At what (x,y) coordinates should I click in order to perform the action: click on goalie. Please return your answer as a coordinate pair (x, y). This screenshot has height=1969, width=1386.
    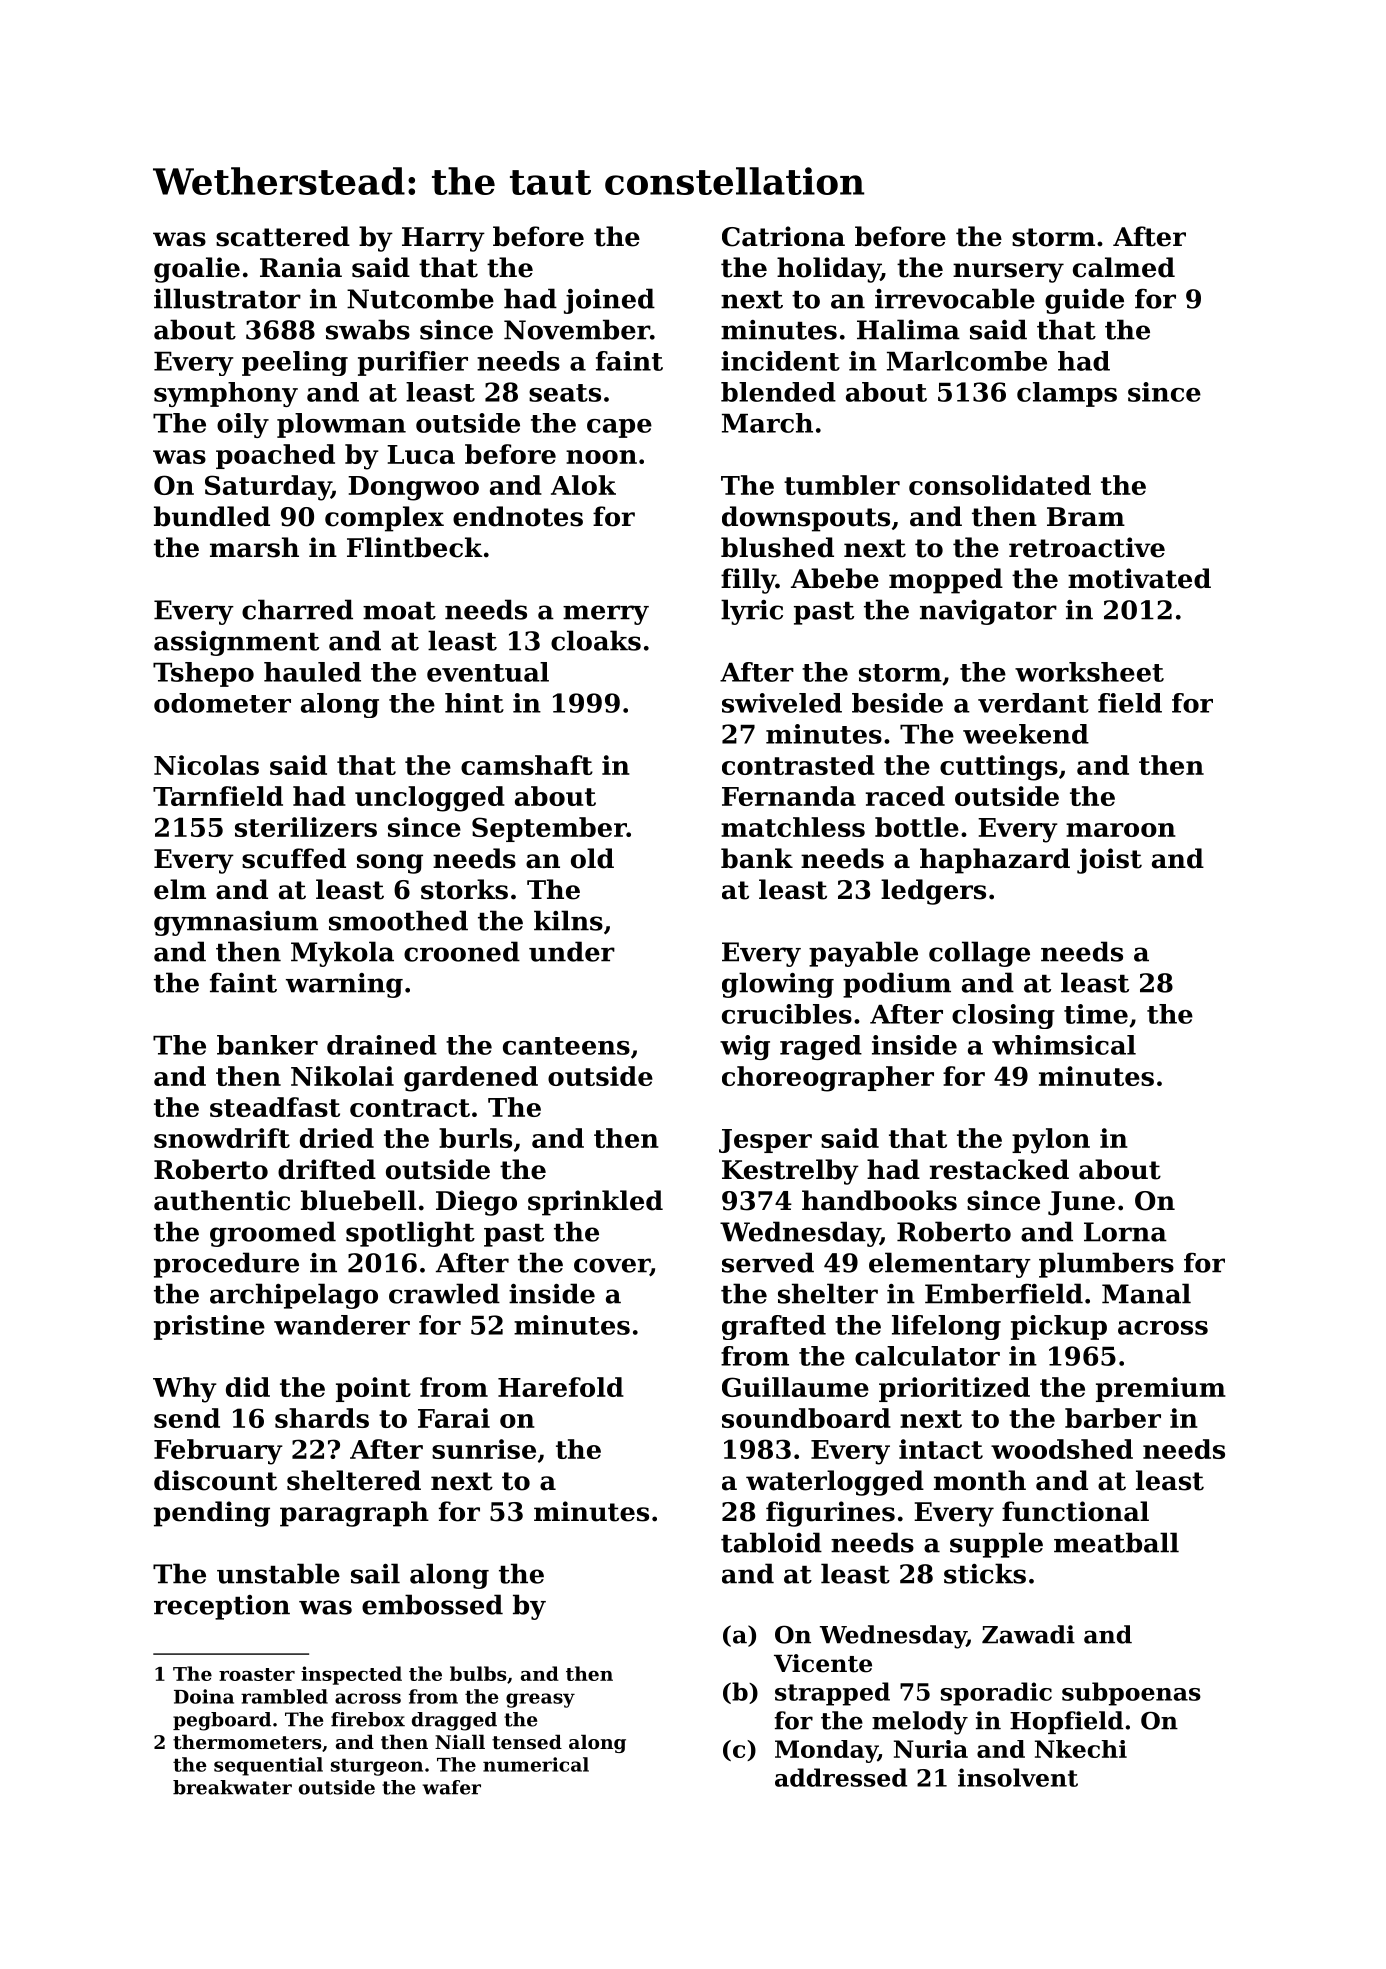
    Looking at the image, I should click on (197, 270).
